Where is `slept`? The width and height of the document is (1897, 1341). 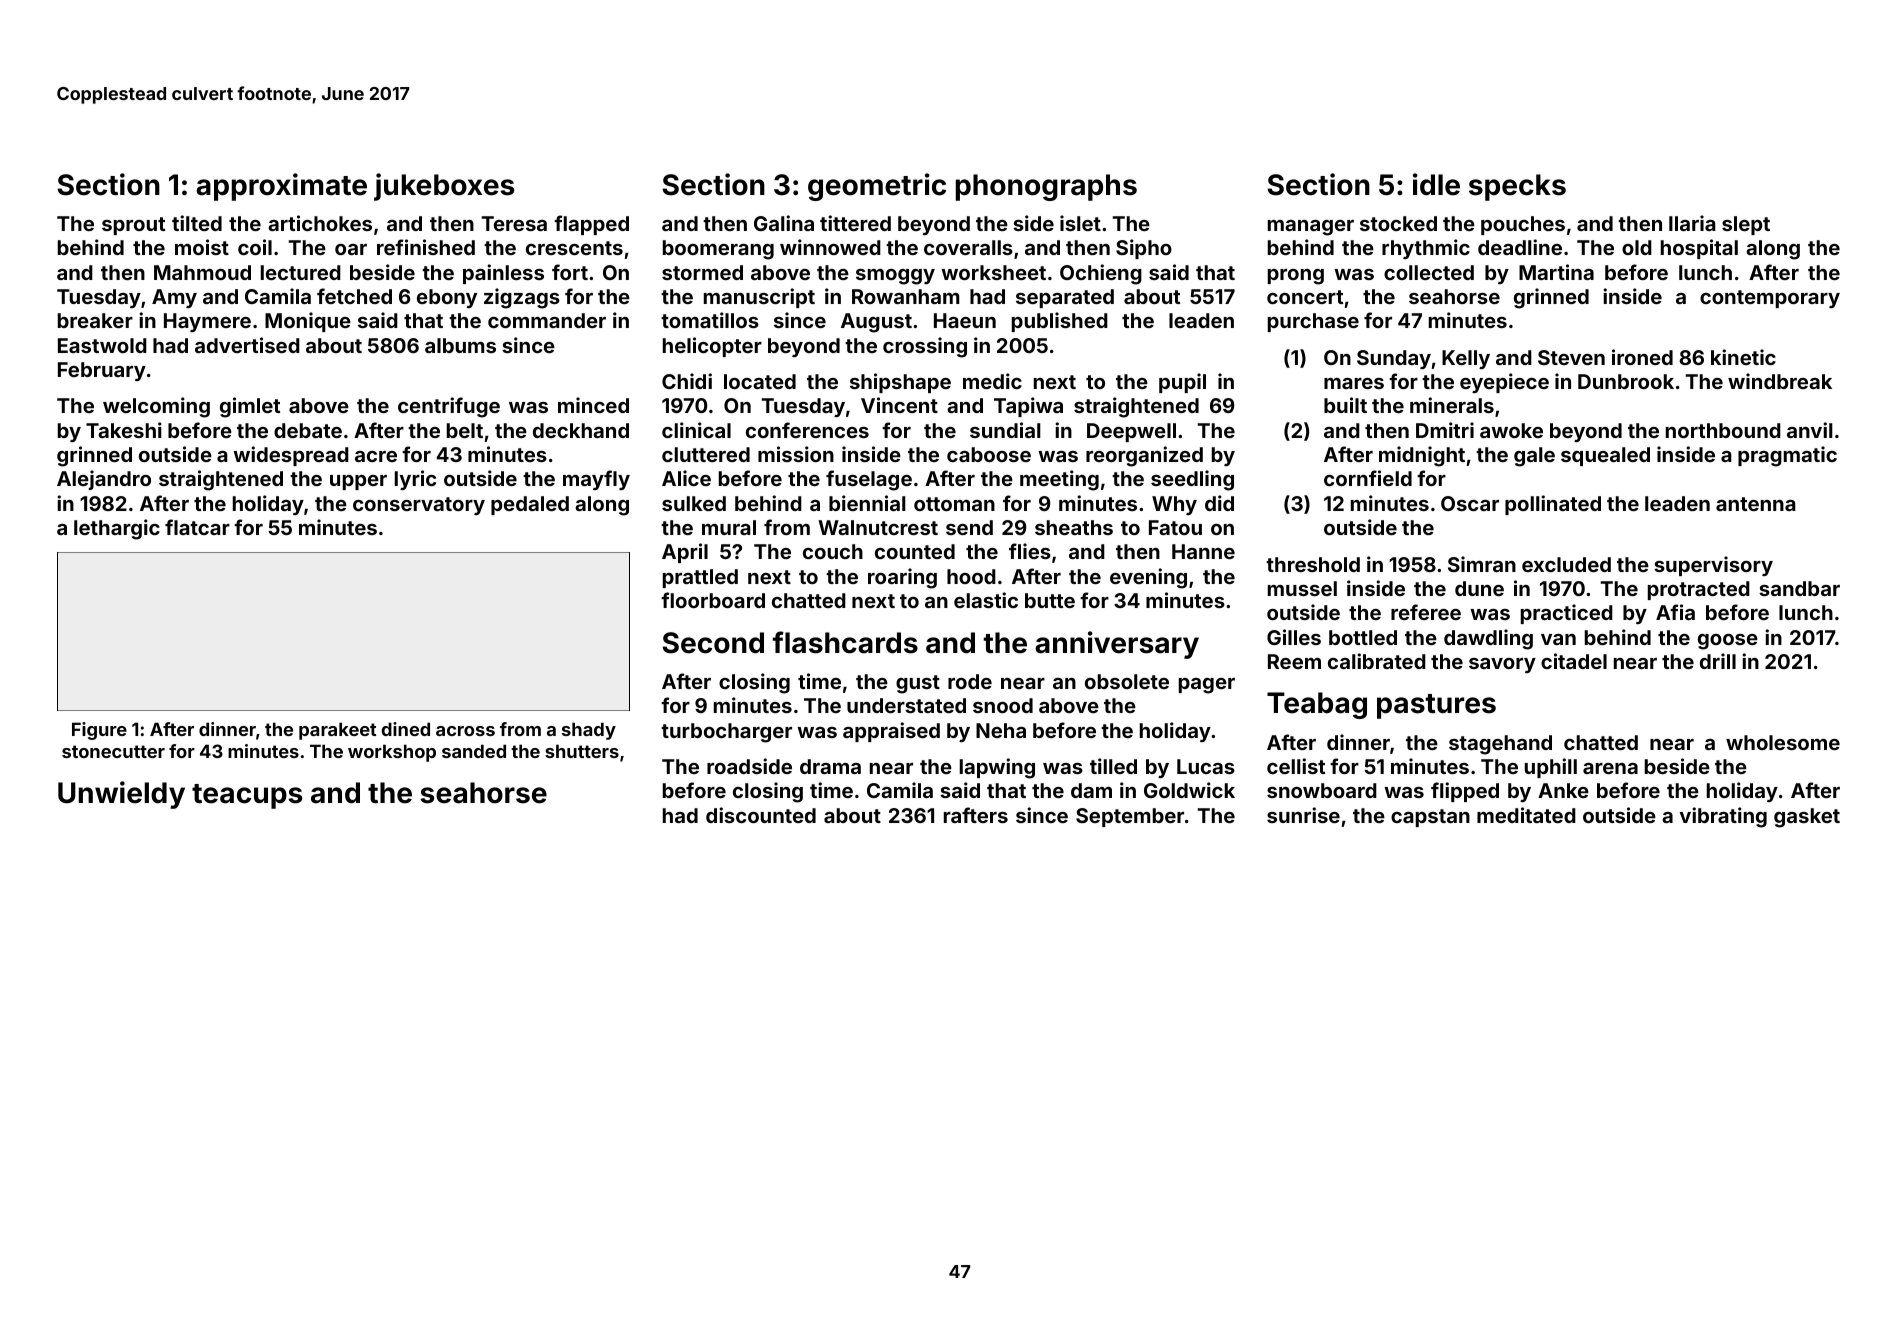 slept is located at coordinates (1746, 225).
